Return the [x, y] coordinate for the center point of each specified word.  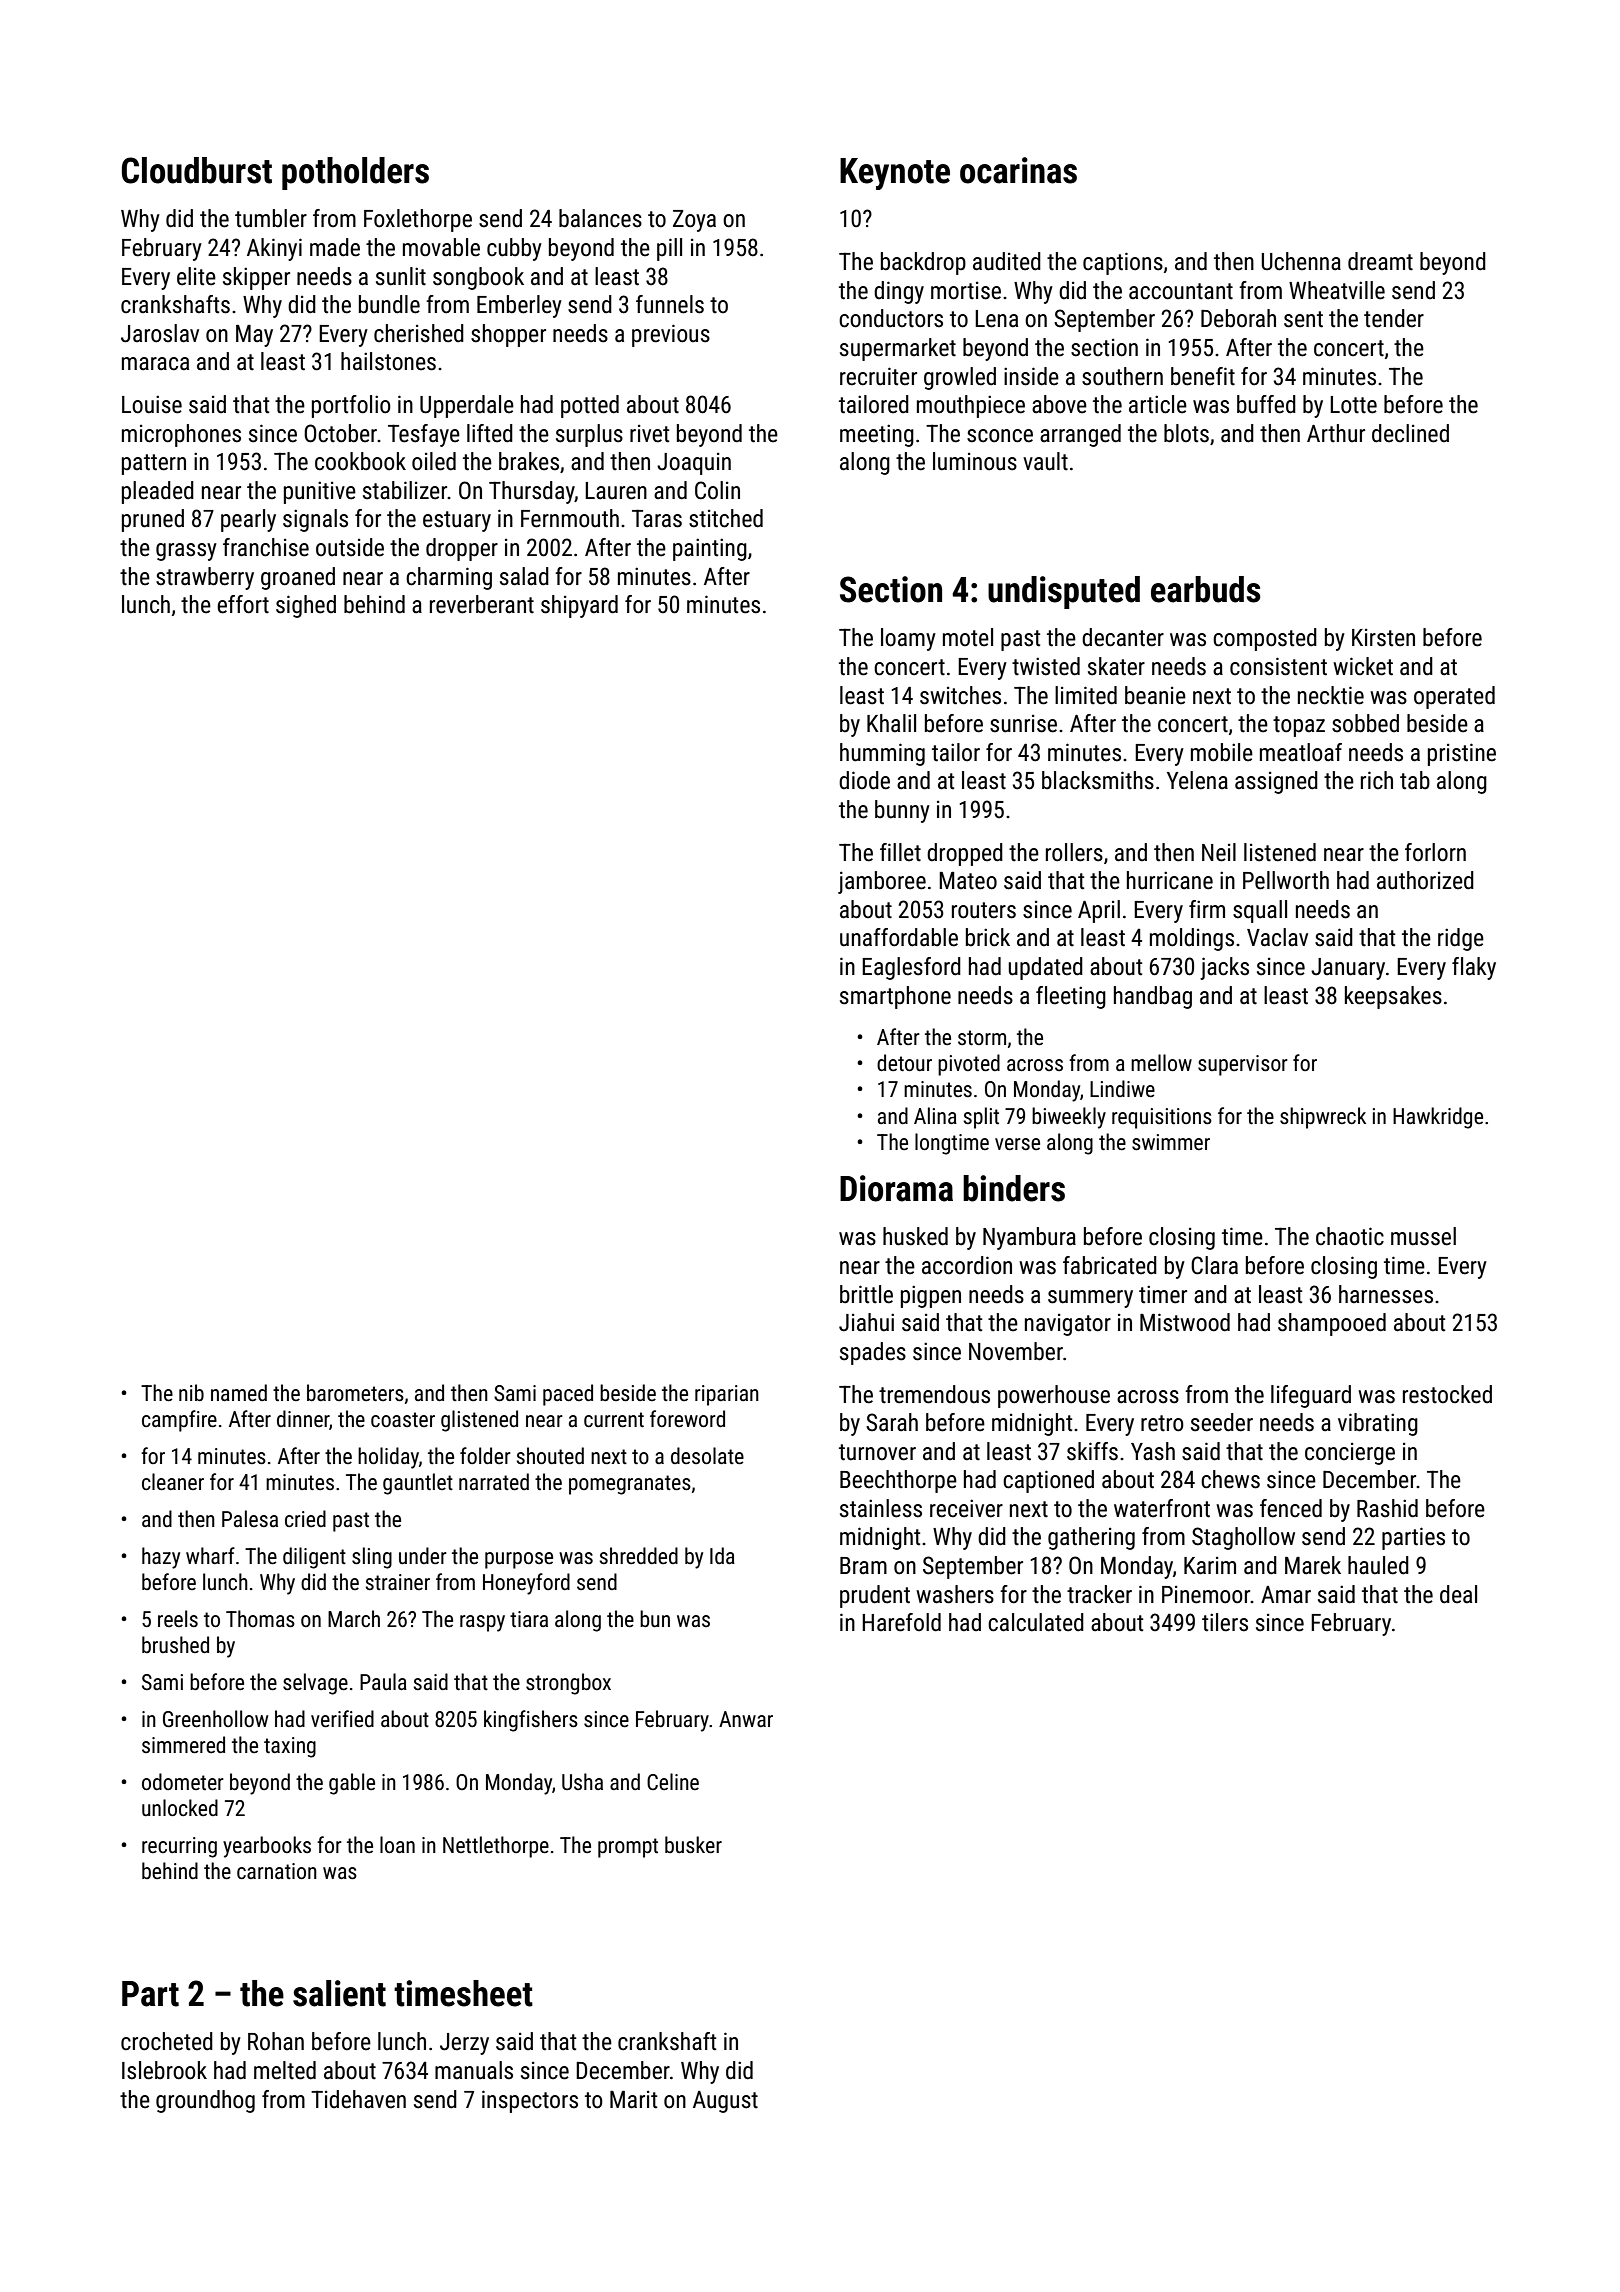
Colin [717, 490]
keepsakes [1393, 997]
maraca [155, 364]
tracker [1099, 1594]
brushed [175, 1644]
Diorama [896, 1188]
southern [1122, 376]
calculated [1036, 1622]
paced [568, 1395]
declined [1410, 433]
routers [984, 910]
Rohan [276, 2041]
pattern [154, 464]
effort [243, 604]
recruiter [878, 376]
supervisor [1243, 1065]
